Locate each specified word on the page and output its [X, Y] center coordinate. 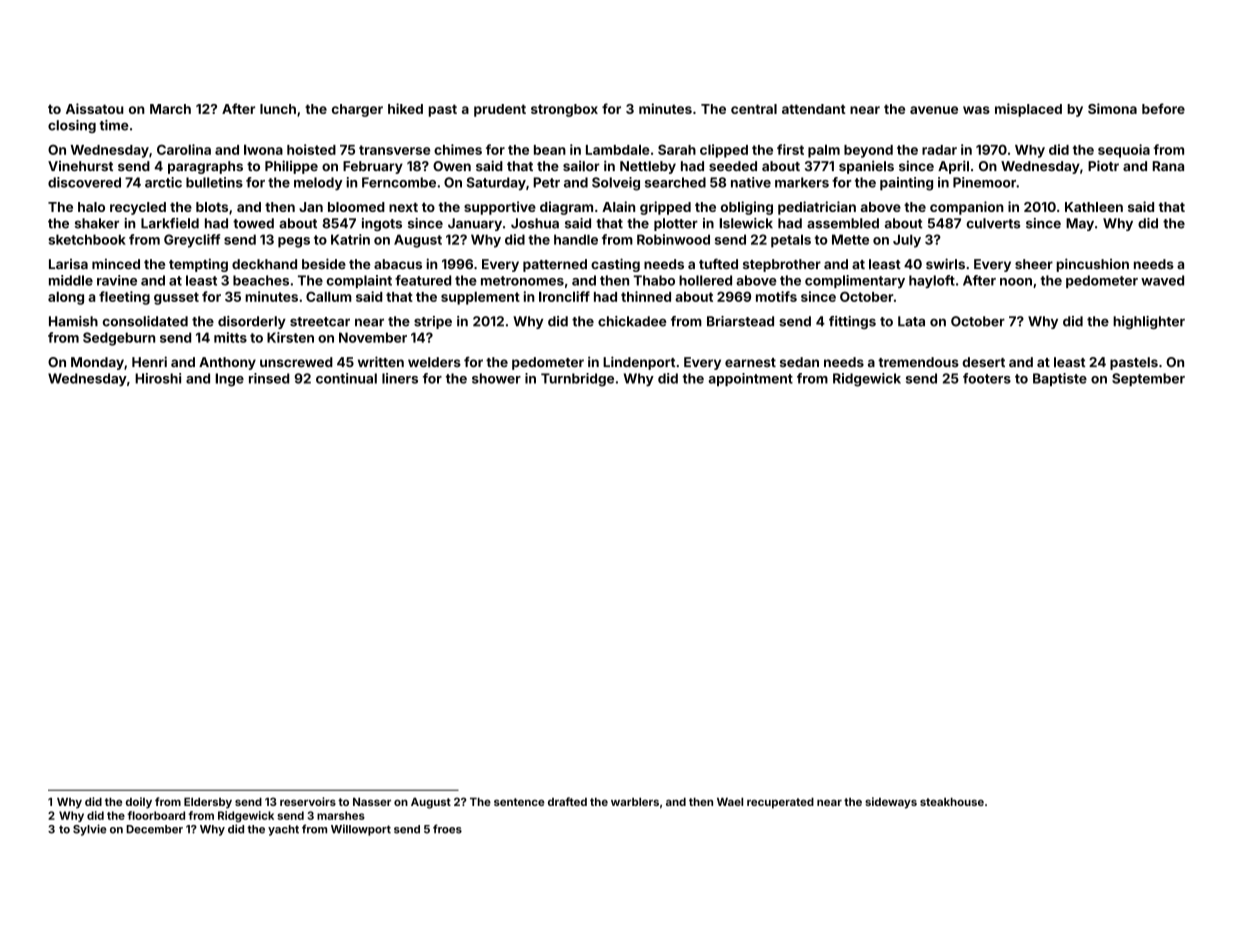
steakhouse [952, 802]
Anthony [227, 363]
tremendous [918, 362]
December [154, 829]
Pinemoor [984, 182]
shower [496, 378]
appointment [750, 379]
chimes [458, 149]
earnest [750, 362]
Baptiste [1060, 379]
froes [447, 829]
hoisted [311, 149]
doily [139, 803]
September [1148, 379]
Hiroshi [158, 378]
